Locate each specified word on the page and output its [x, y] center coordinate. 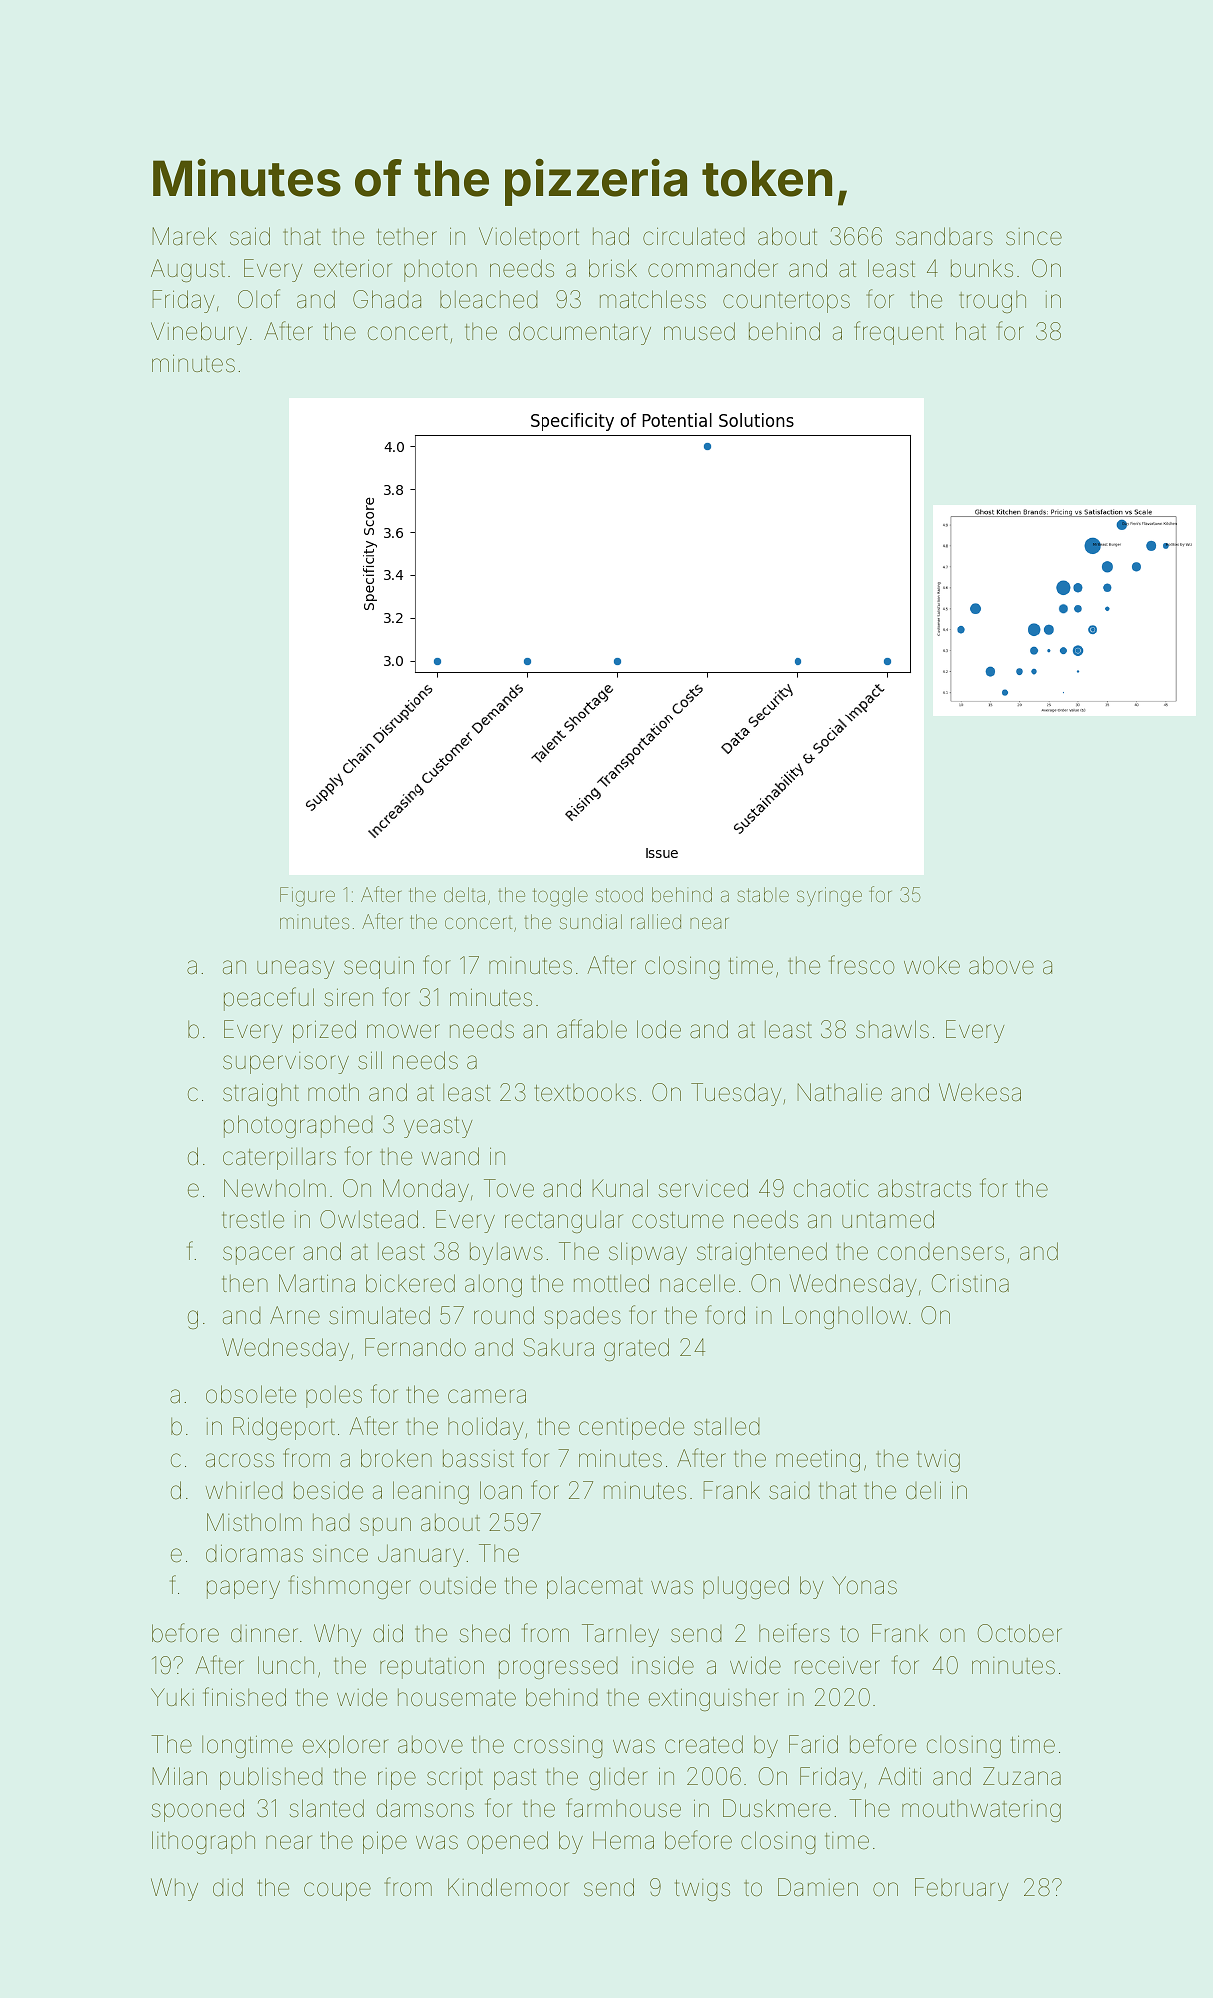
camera [487, 1396]
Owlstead [369, 1219]
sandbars [944, 236]
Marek [184, 236]
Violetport [529, 238]
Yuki [172, 1697]
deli [923, 1490]
